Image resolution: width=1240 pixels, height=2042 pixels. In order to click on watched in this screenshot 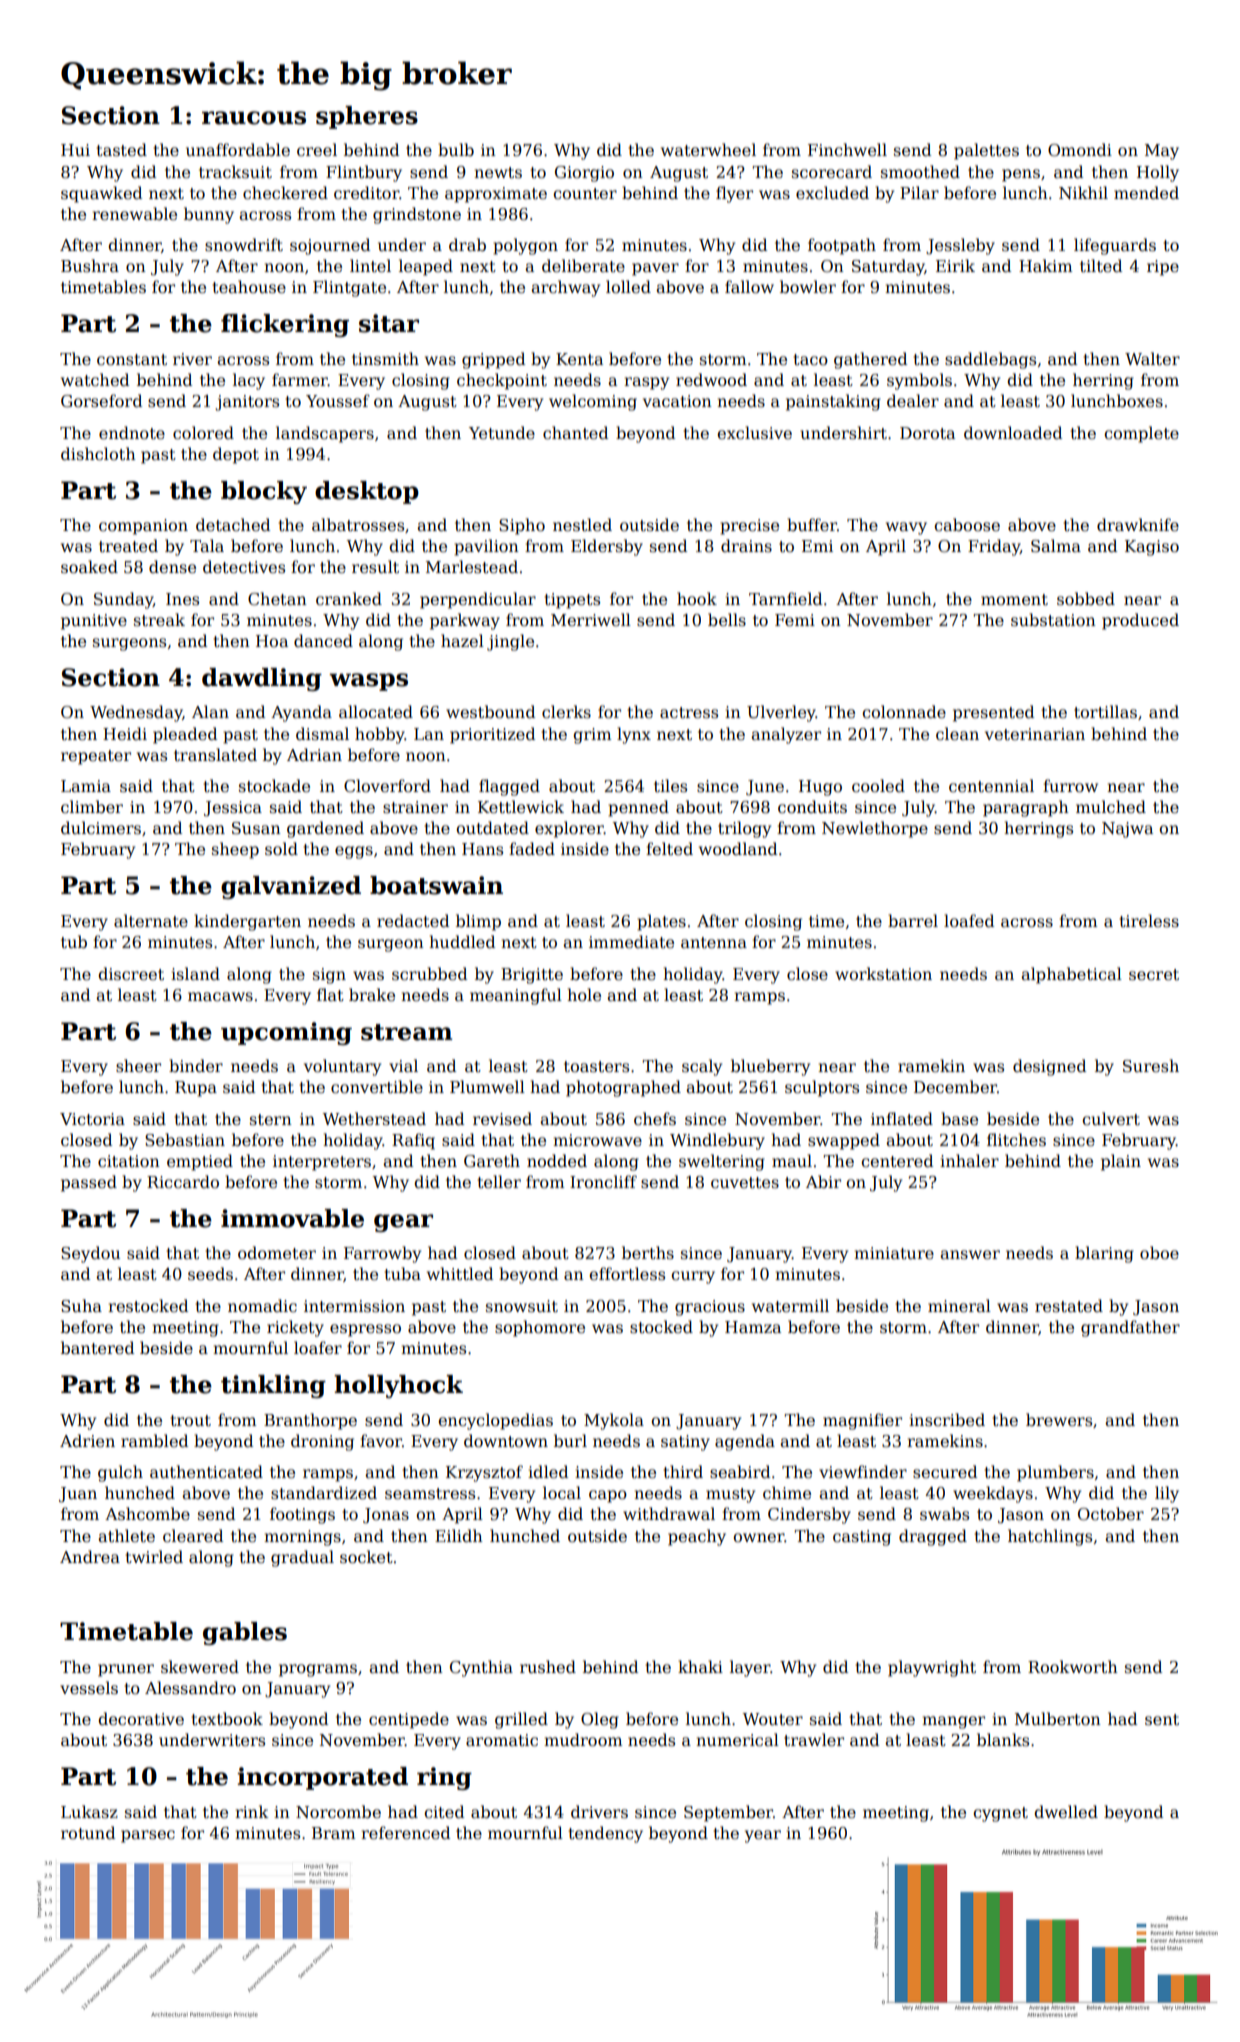, I will do `click(95, 379)`.
